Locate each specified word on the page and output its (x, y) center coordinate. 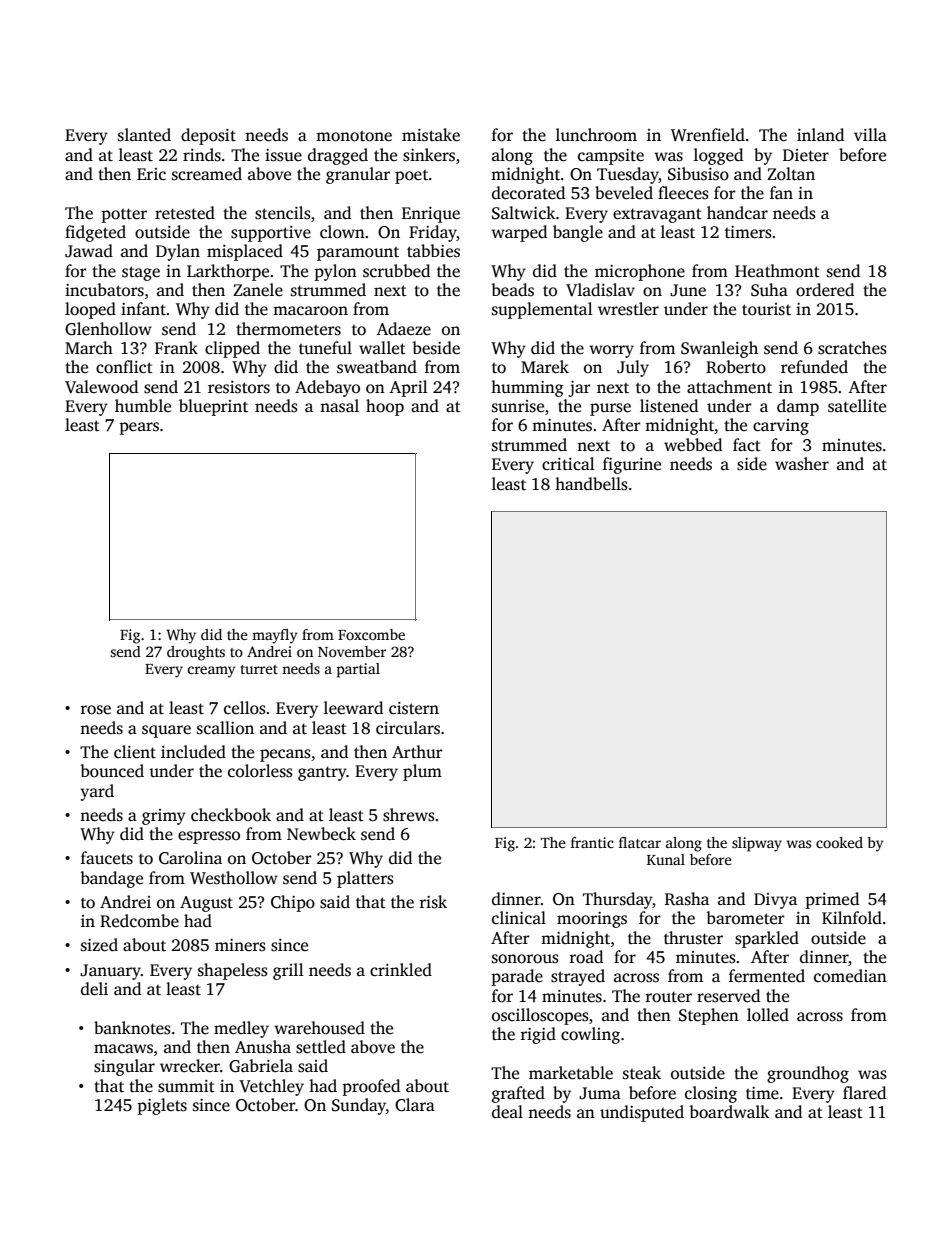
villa (870, 134)
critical (568, 464)
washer (802, 464)
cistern (414, 708)
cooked (839, 842)
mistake (431, 135)
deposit (208, 136)
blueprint (213, 407)
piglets (162, 1106)
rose (96, 710)
